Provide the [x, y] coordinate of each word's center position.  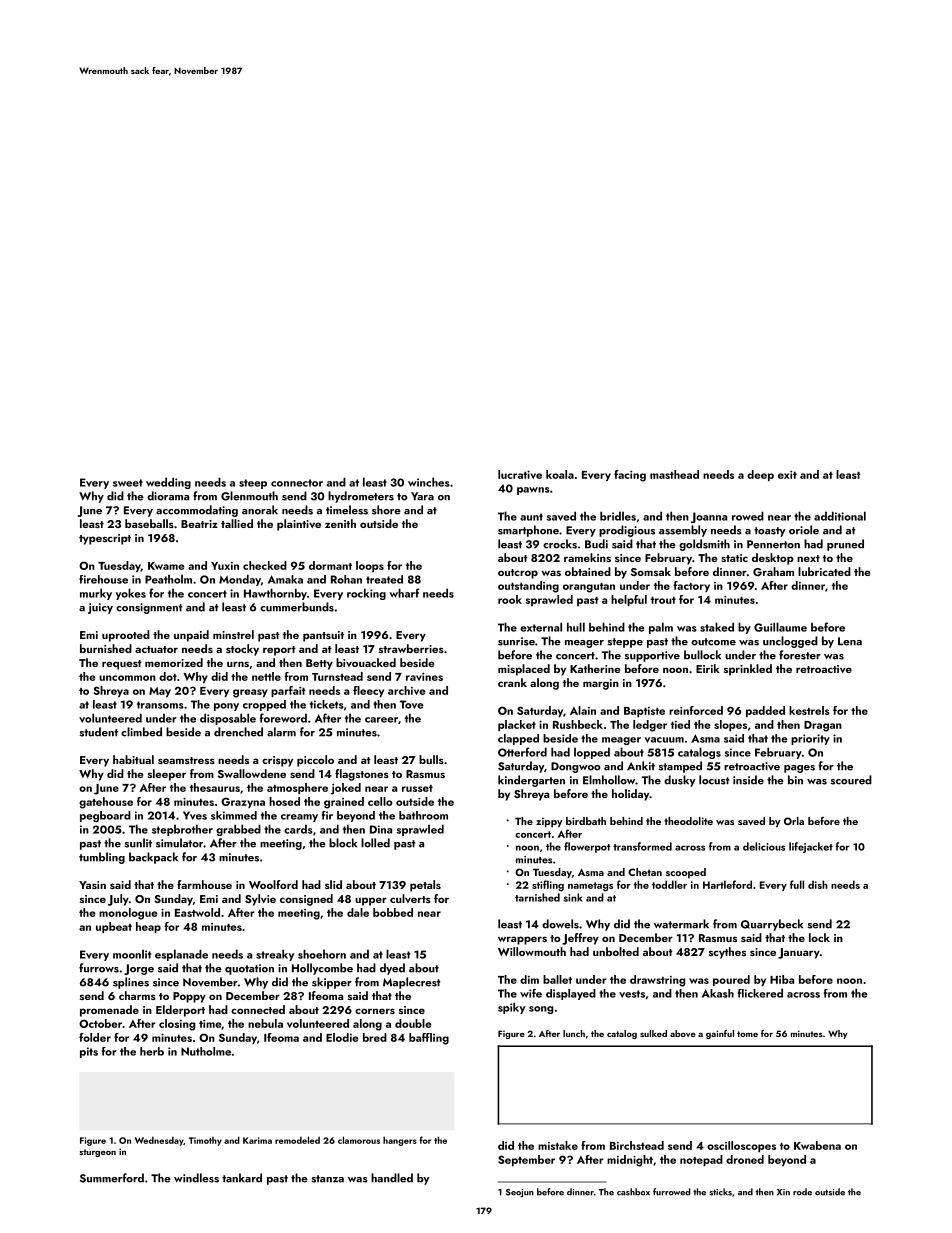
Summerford [112, 1178]
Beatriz [199, 524]
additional [840, 516]
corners [375, 1011]
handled [392, 1178]
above [683, 1033]
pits [89, 1052]
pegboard [105, 816]
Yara [422, 496]
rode [802, 1192]
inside [748, 780]
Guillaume [780, 627]
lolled [375, 843]
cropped [264, 705]
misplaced [524, 670]
